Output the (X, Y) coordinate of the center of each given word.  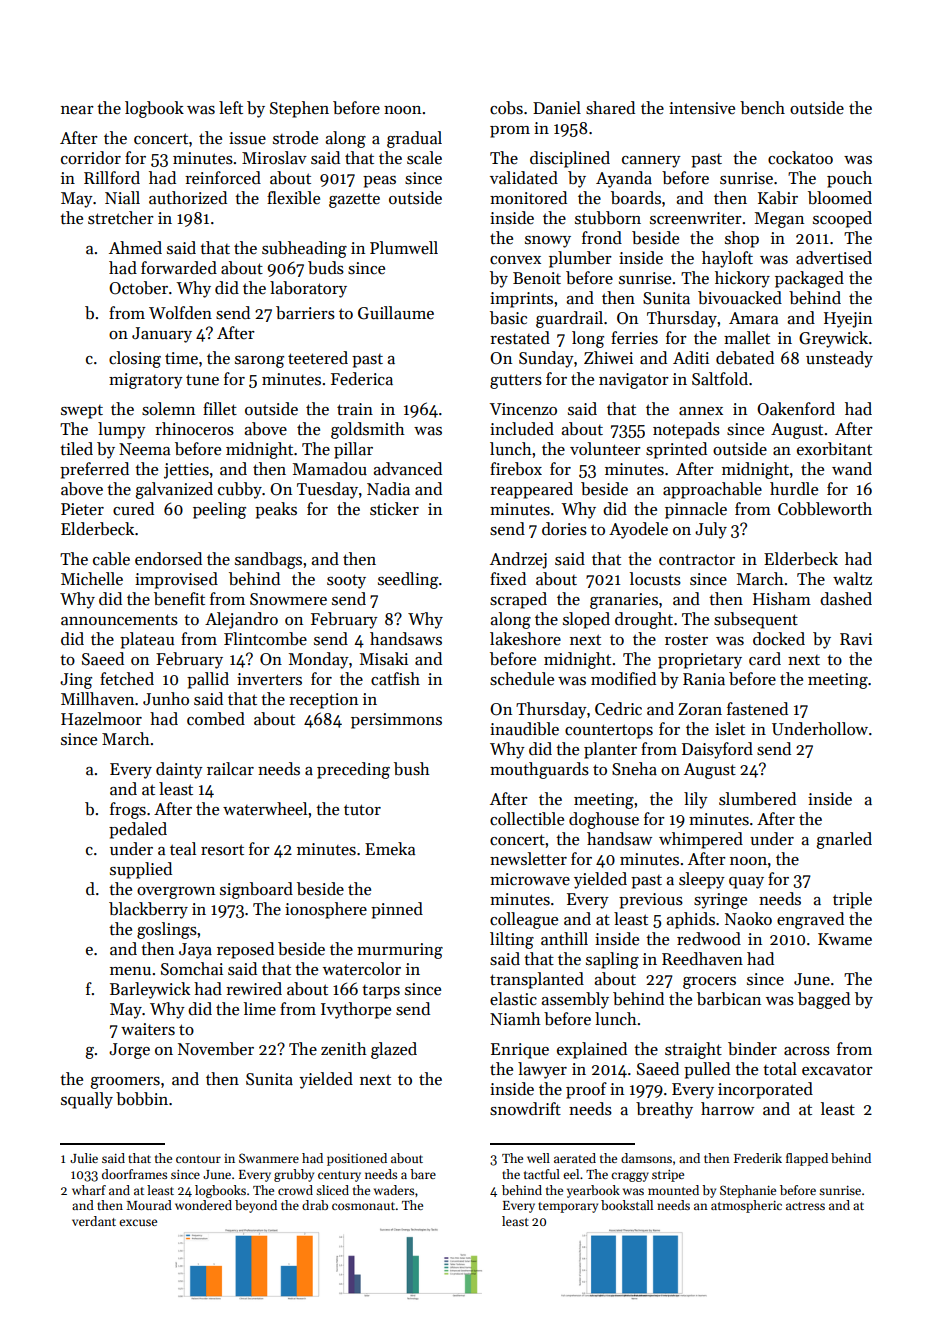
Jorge (129, 1051)
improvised (176, 580)
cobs (506, 108)
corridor (91, 158)
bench (762, 108)
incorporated (765, 1090)
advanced (408, 469)
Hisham (782, 599)
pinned (397, 910)
